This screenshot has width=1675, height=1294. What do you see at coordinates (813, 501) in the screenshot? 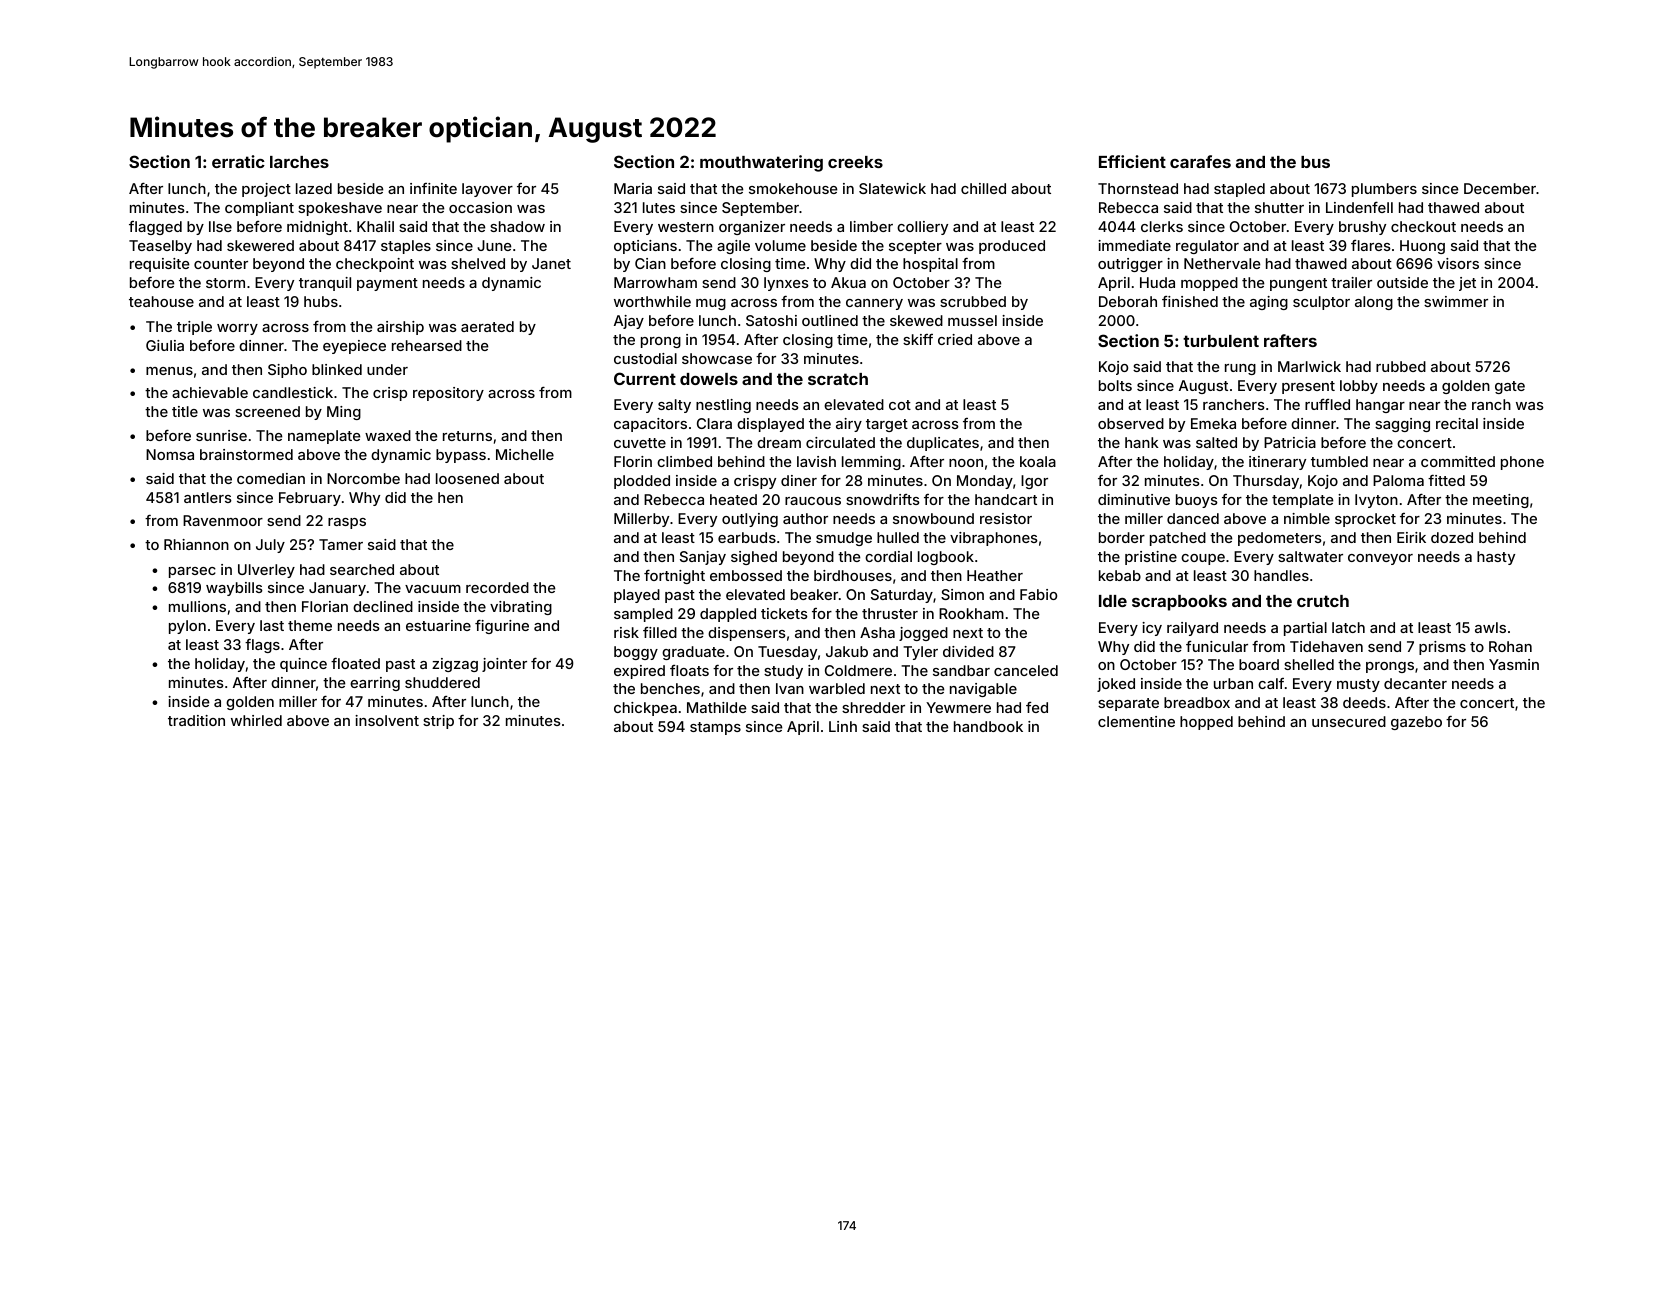
I see `raucous` at bounding box center [813, 501].
